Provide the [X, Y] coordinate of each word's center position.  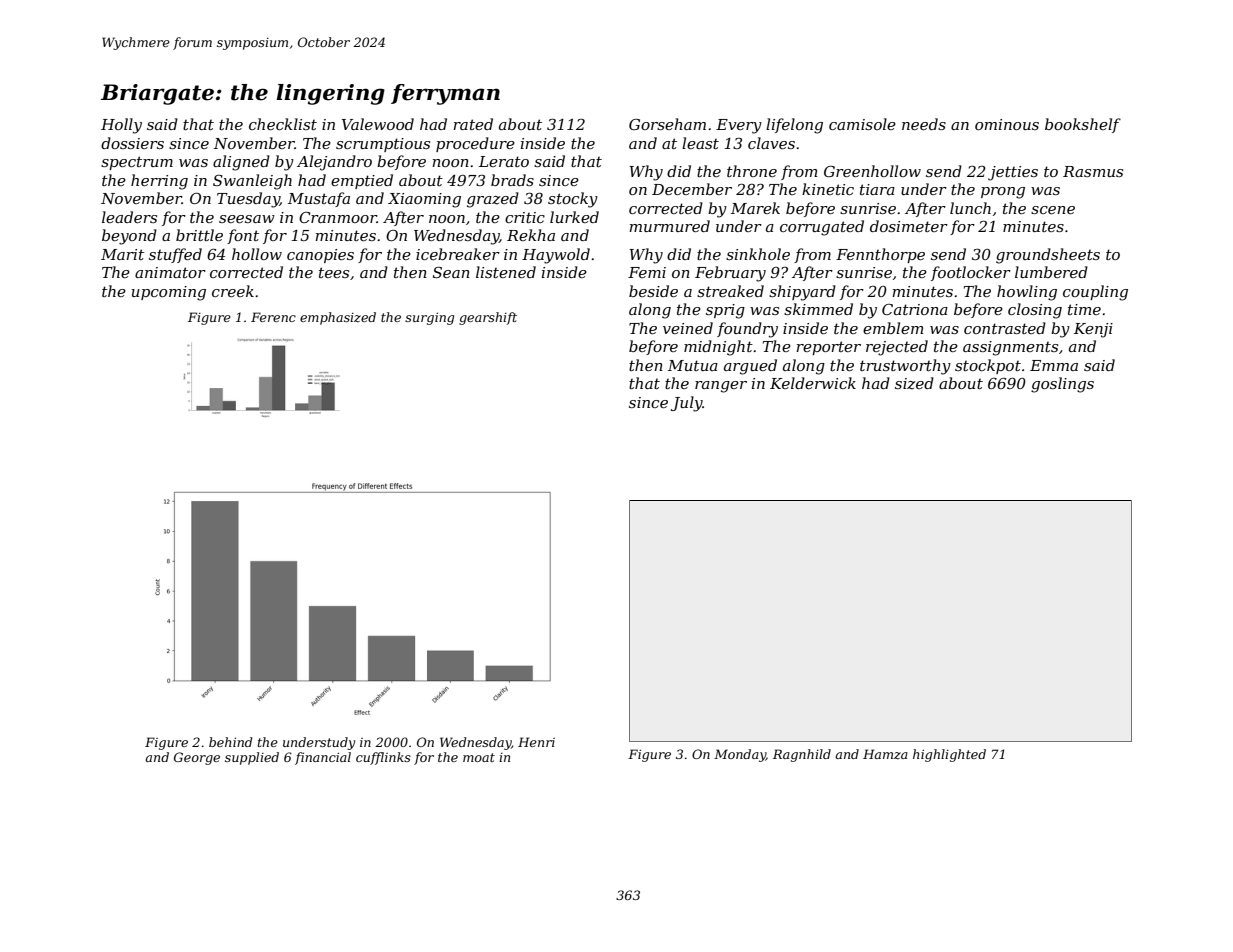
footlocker [971, 273]
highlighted [949, 755]
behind [230, 742]
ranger [721, 387]
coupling [1095, 293]
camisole [862, 124]
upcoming [169, 293]
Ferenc [273, 317]
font [243, 236]
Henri [536, 742]
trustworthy [905, 367]
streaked [730, 291]
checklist [283, 124]
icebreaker [458, 254]
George [197, 758]
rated [473, 124]
